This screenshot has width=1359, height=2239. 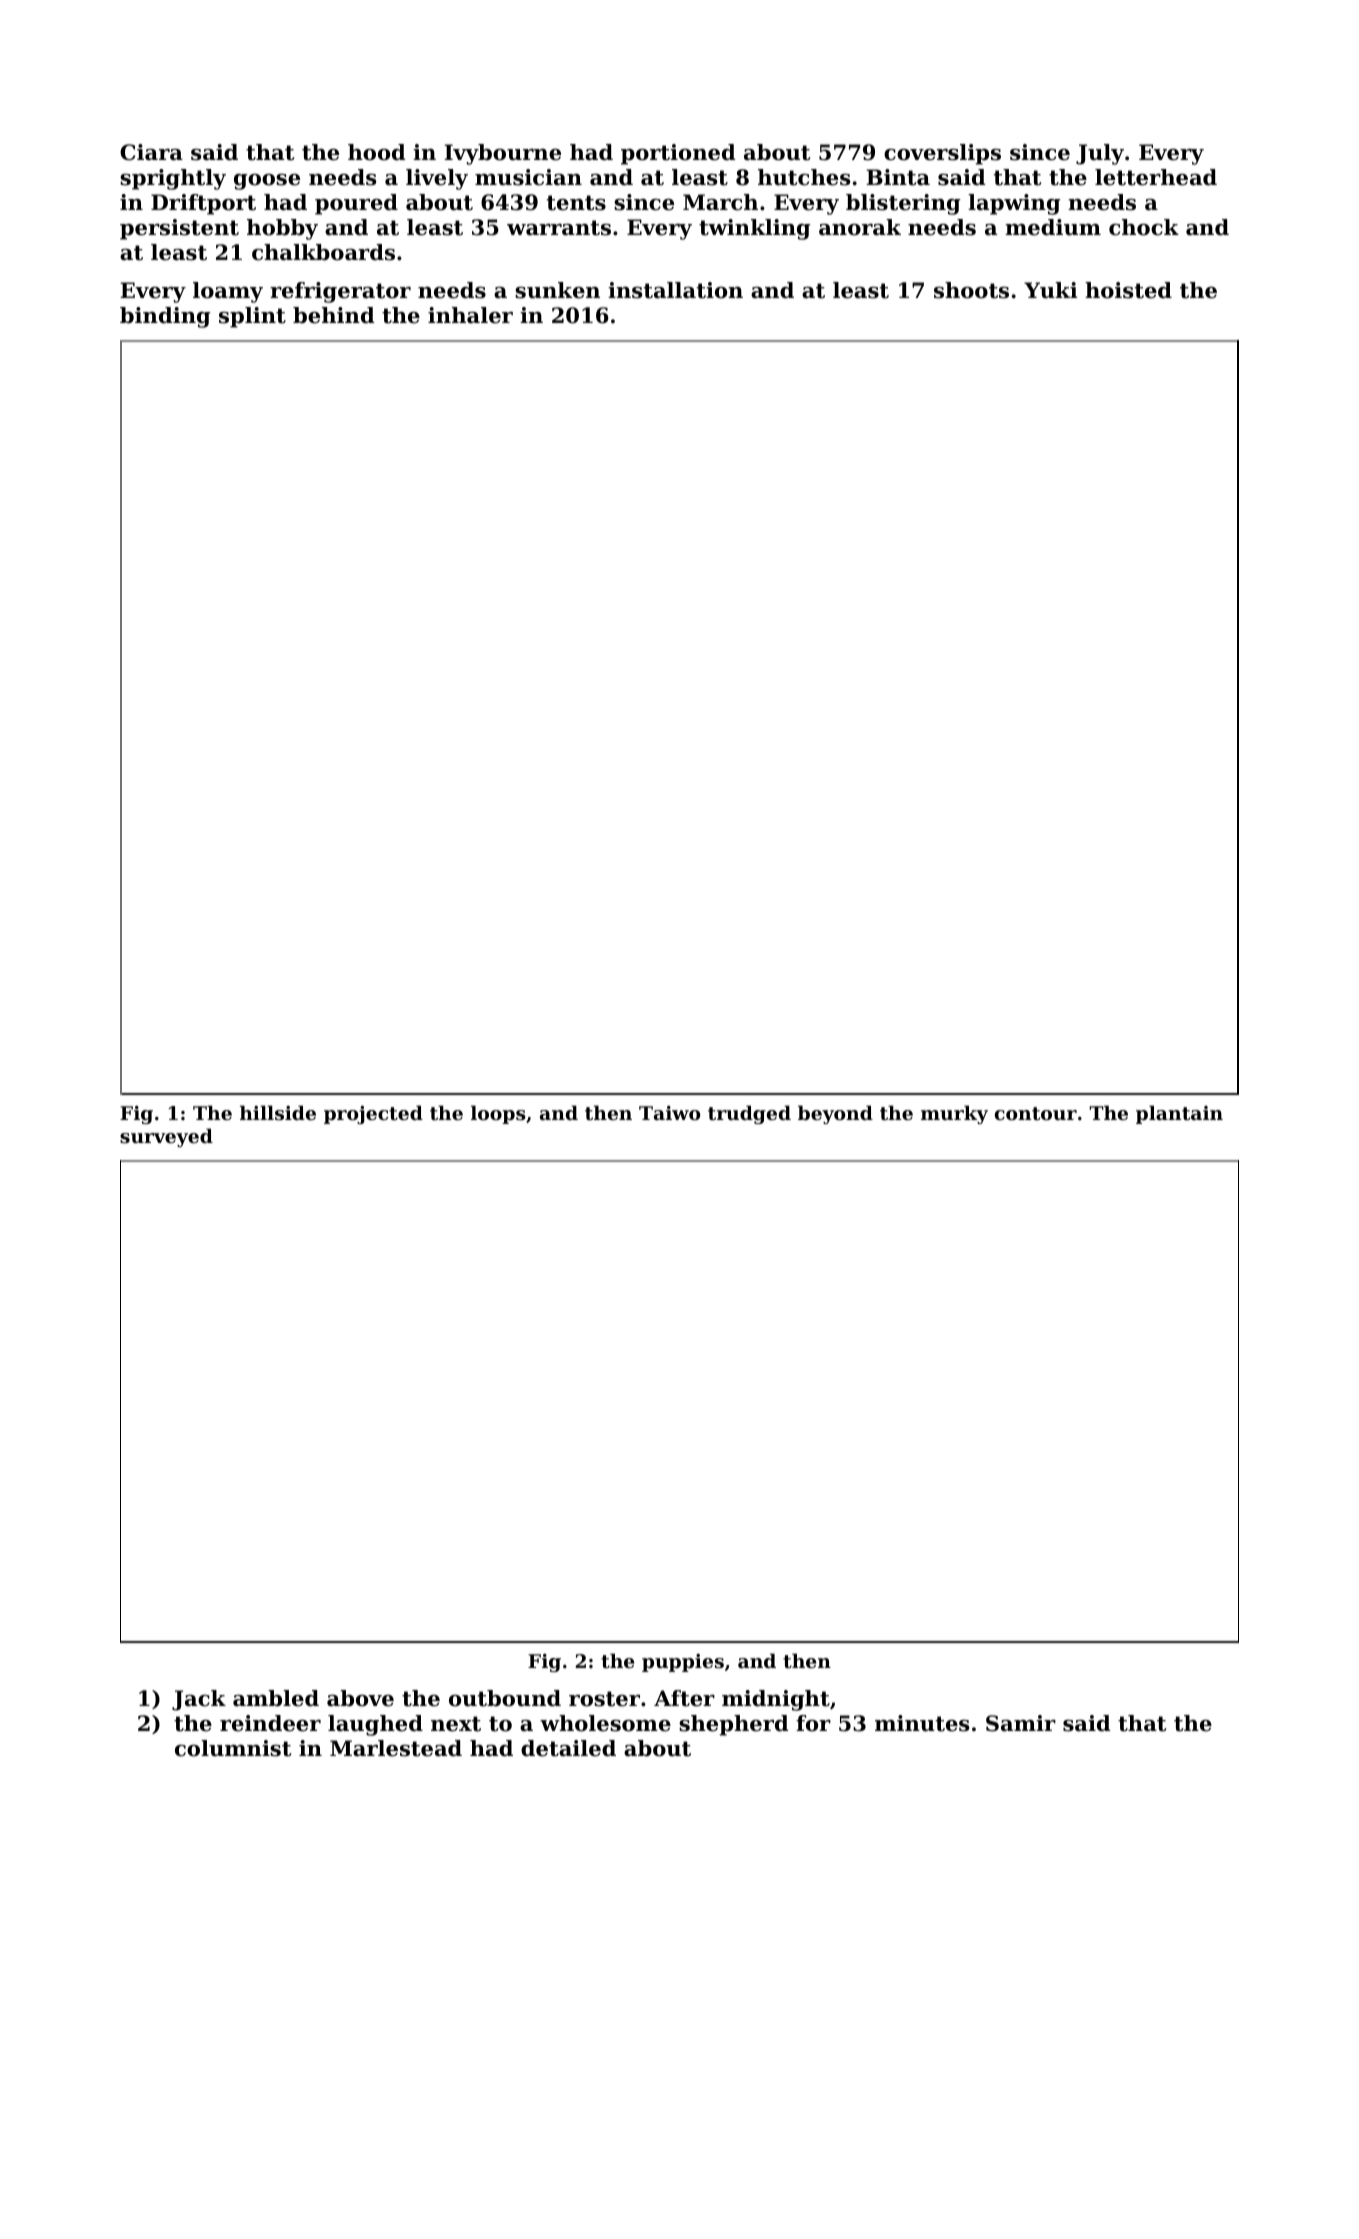 I want to click on hillside, so click(x=278, y=1113).
